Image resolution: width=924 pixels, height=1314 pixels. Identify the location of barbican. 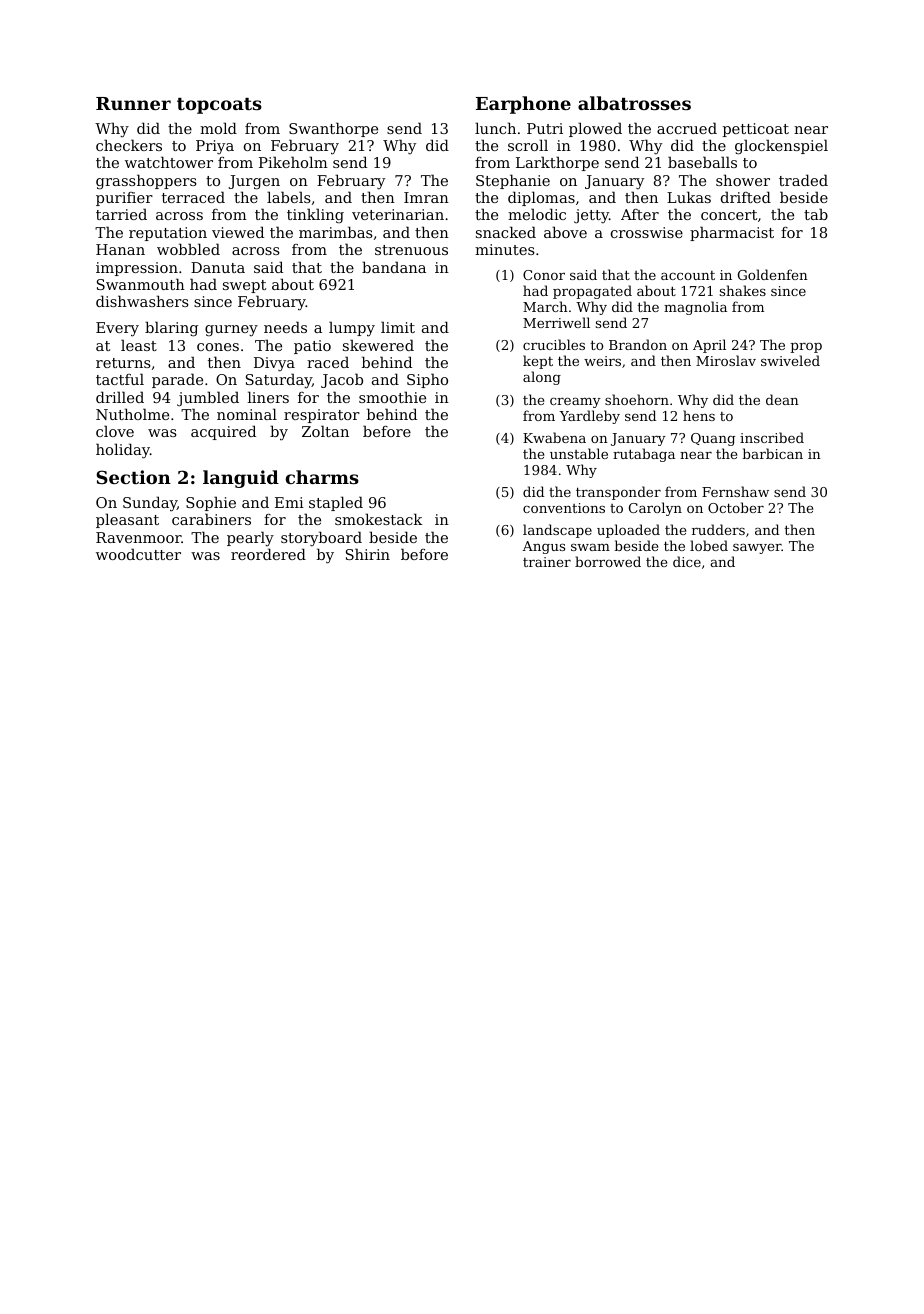
(772, 453).
